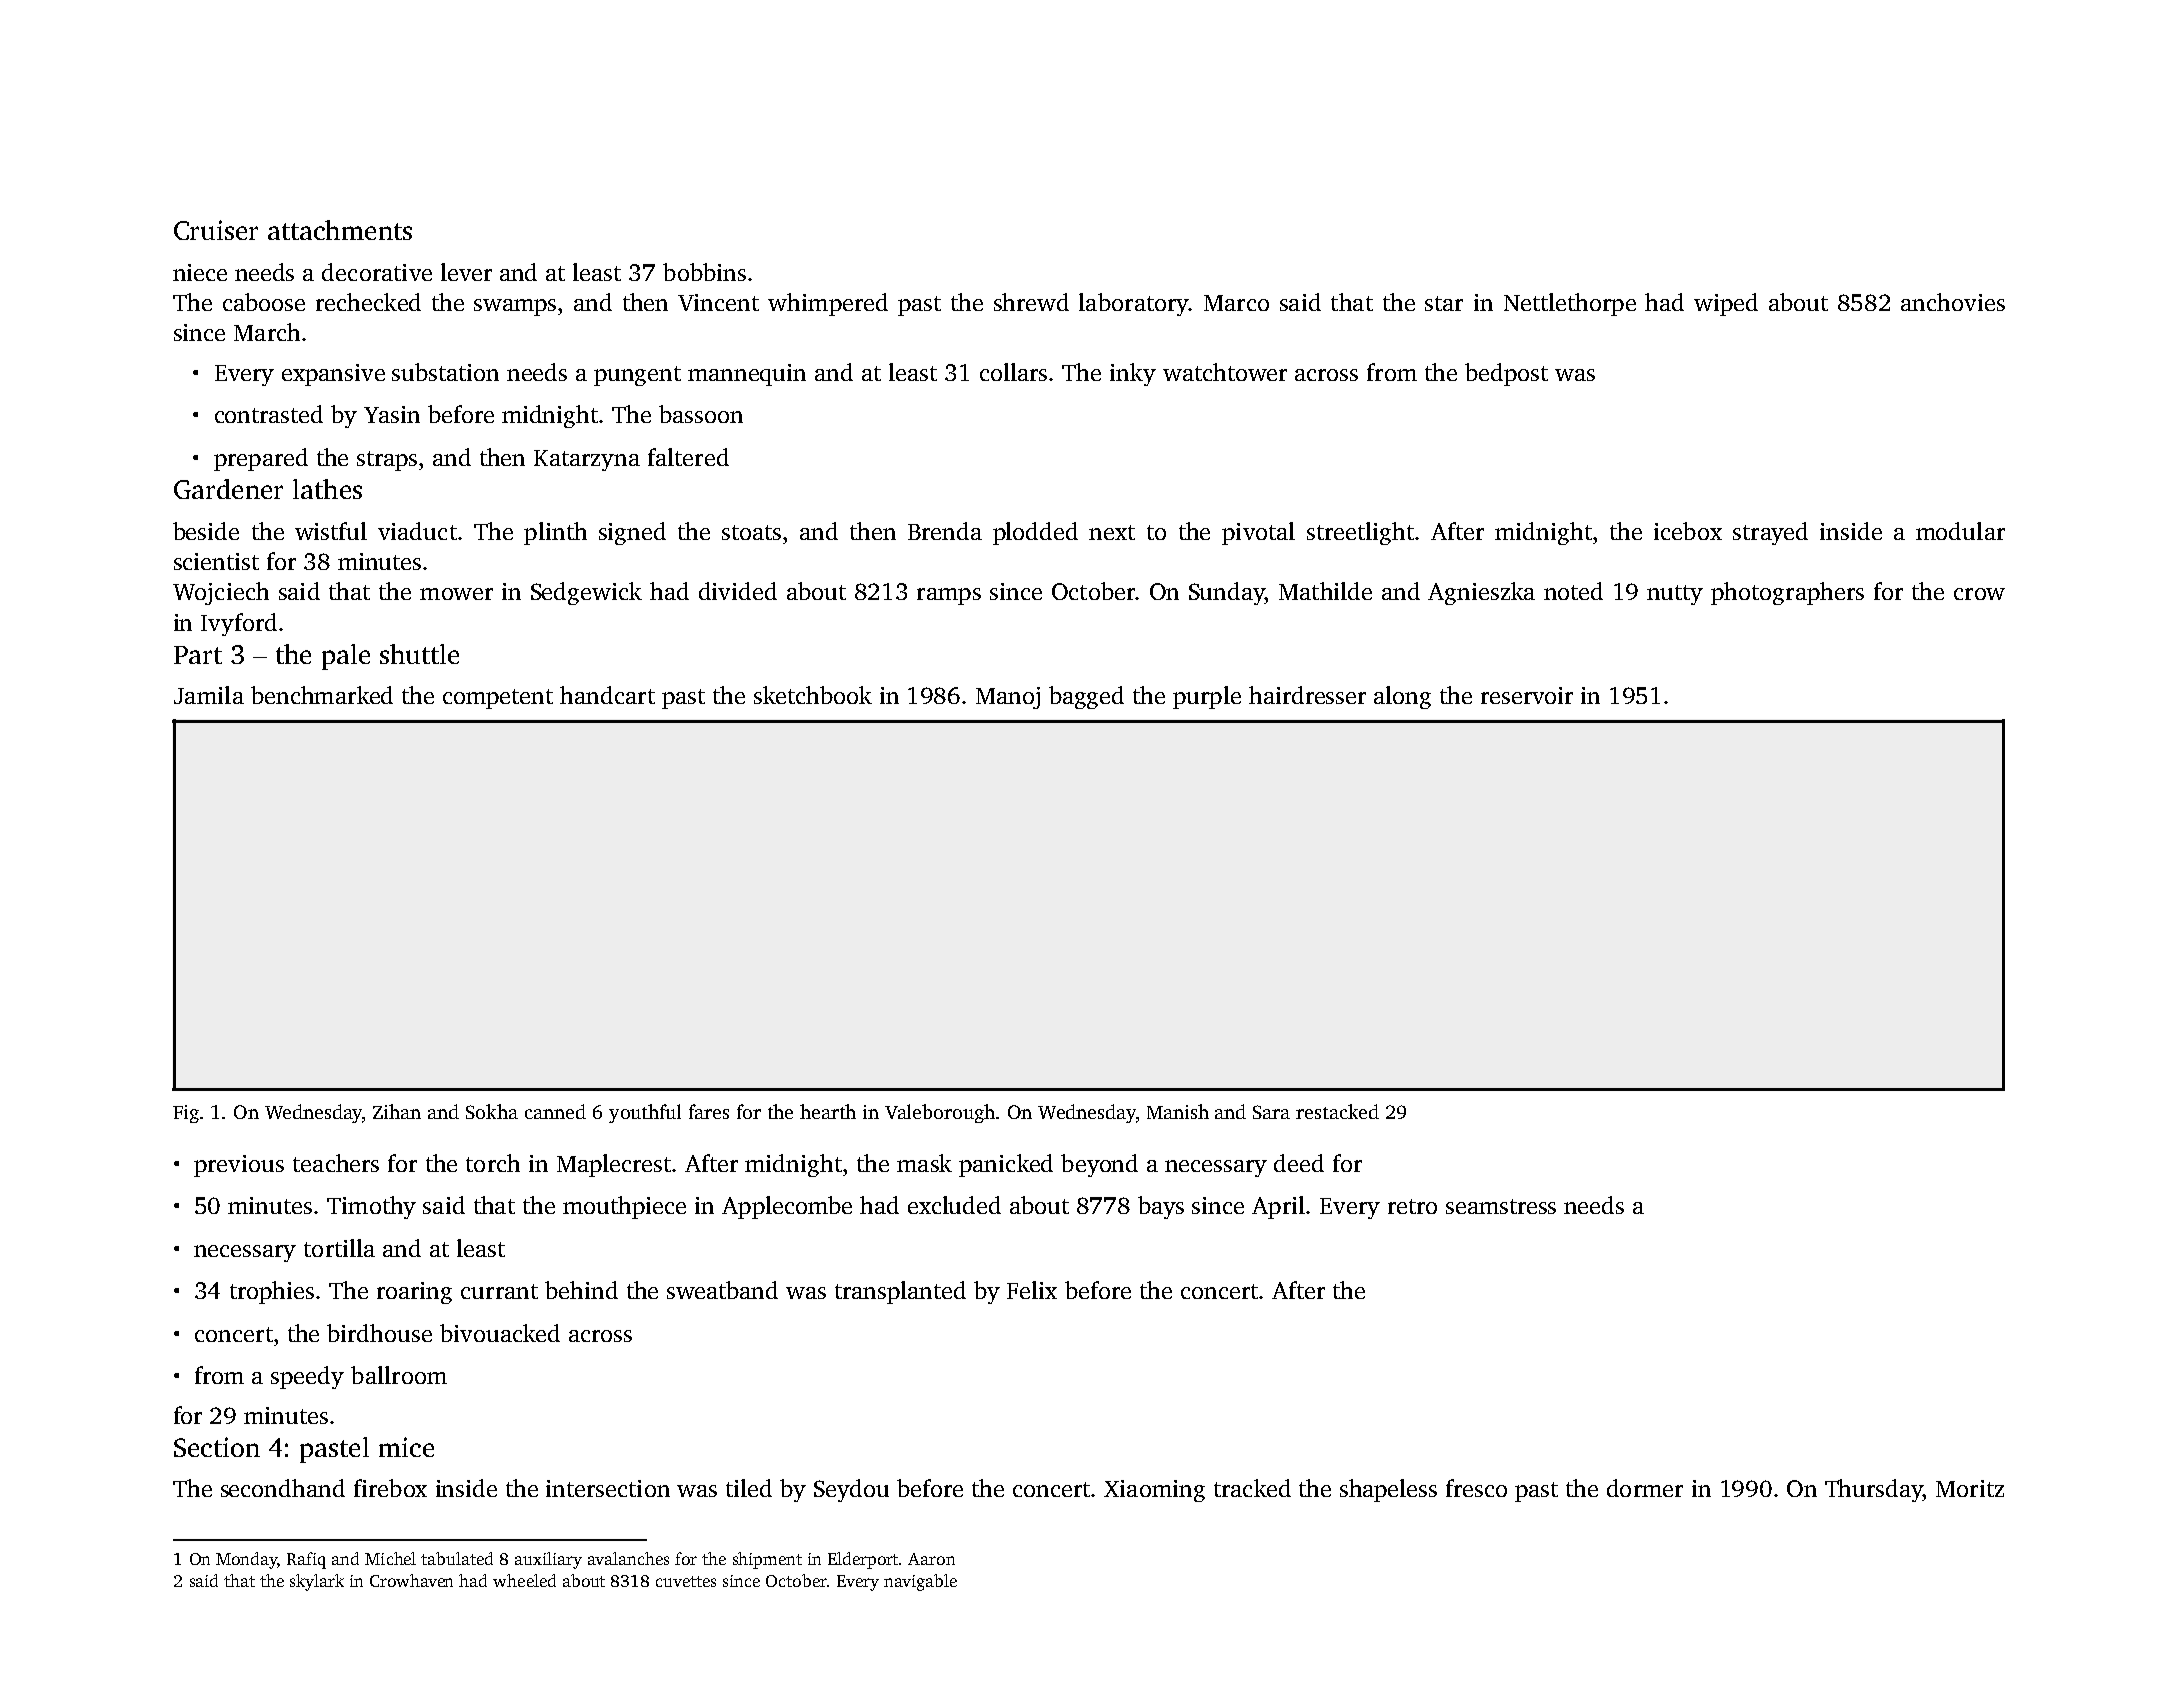 The image size is (2178, 1683). Describe the element at coordinates (749, 1488) in the page. I see `tiled` at that location.
